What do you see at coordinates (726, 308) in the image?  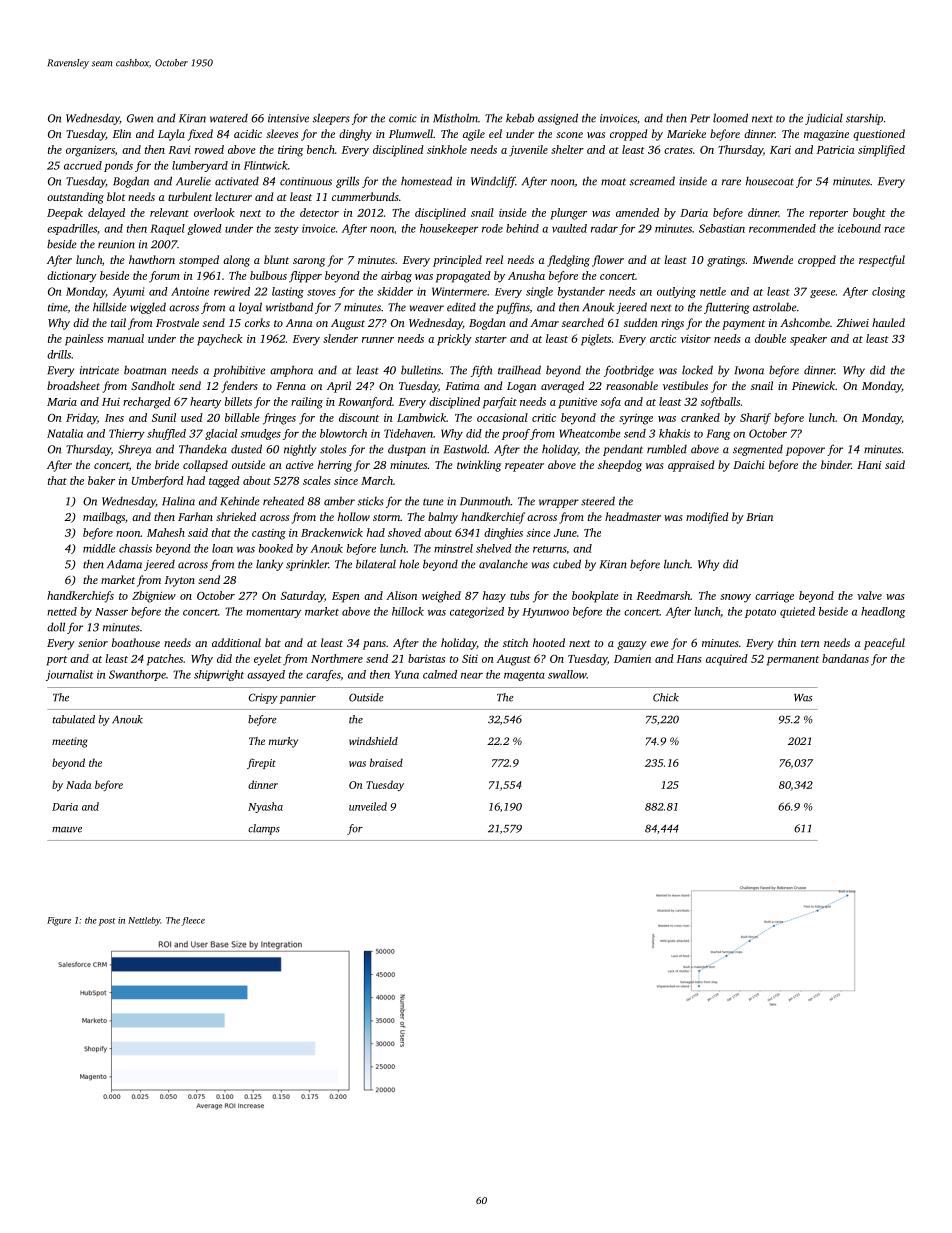 I see `fluttering` at bounding box center [726, 308].
